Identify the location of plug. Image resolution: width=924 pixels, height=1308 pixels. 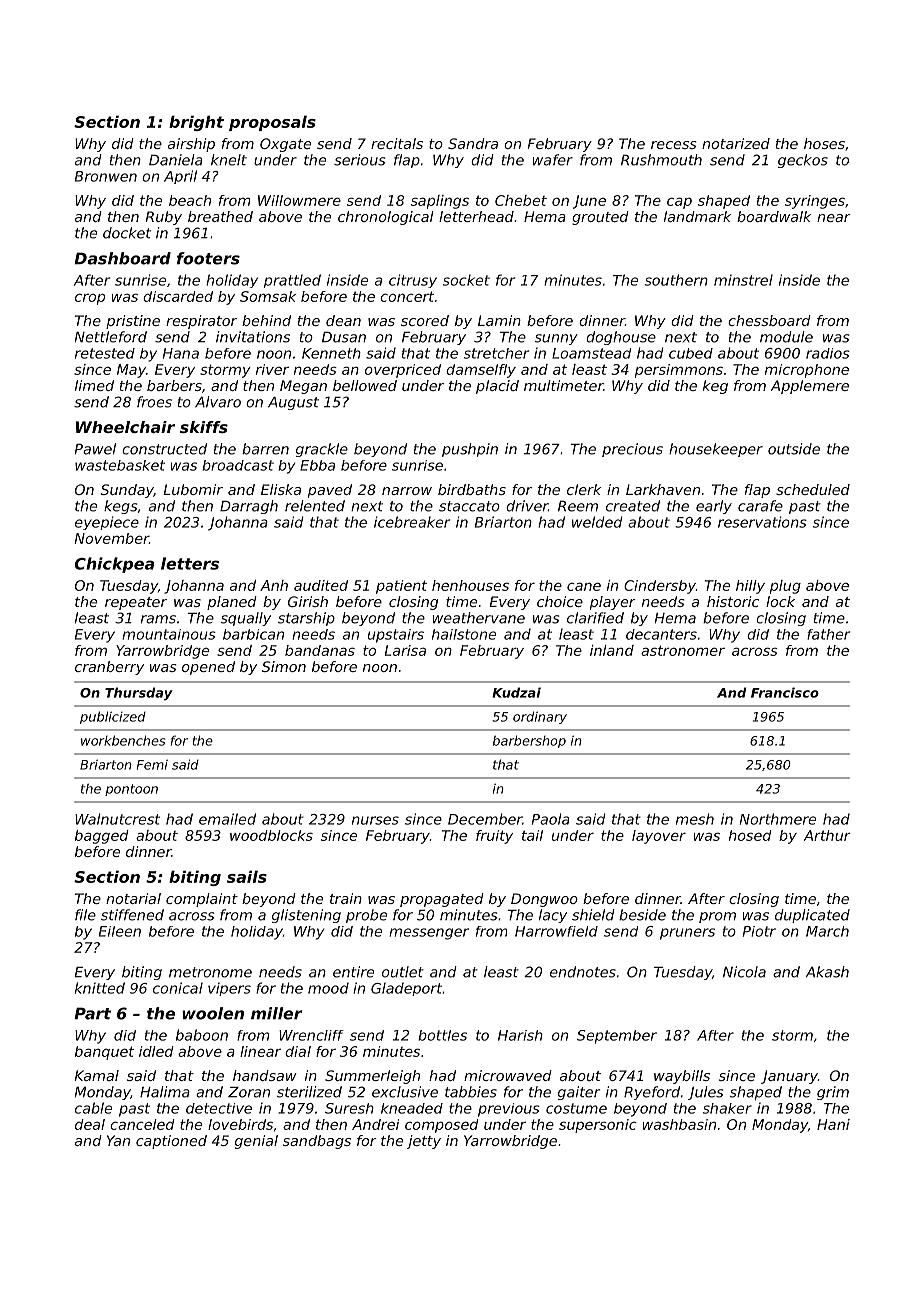
(785, 587).
